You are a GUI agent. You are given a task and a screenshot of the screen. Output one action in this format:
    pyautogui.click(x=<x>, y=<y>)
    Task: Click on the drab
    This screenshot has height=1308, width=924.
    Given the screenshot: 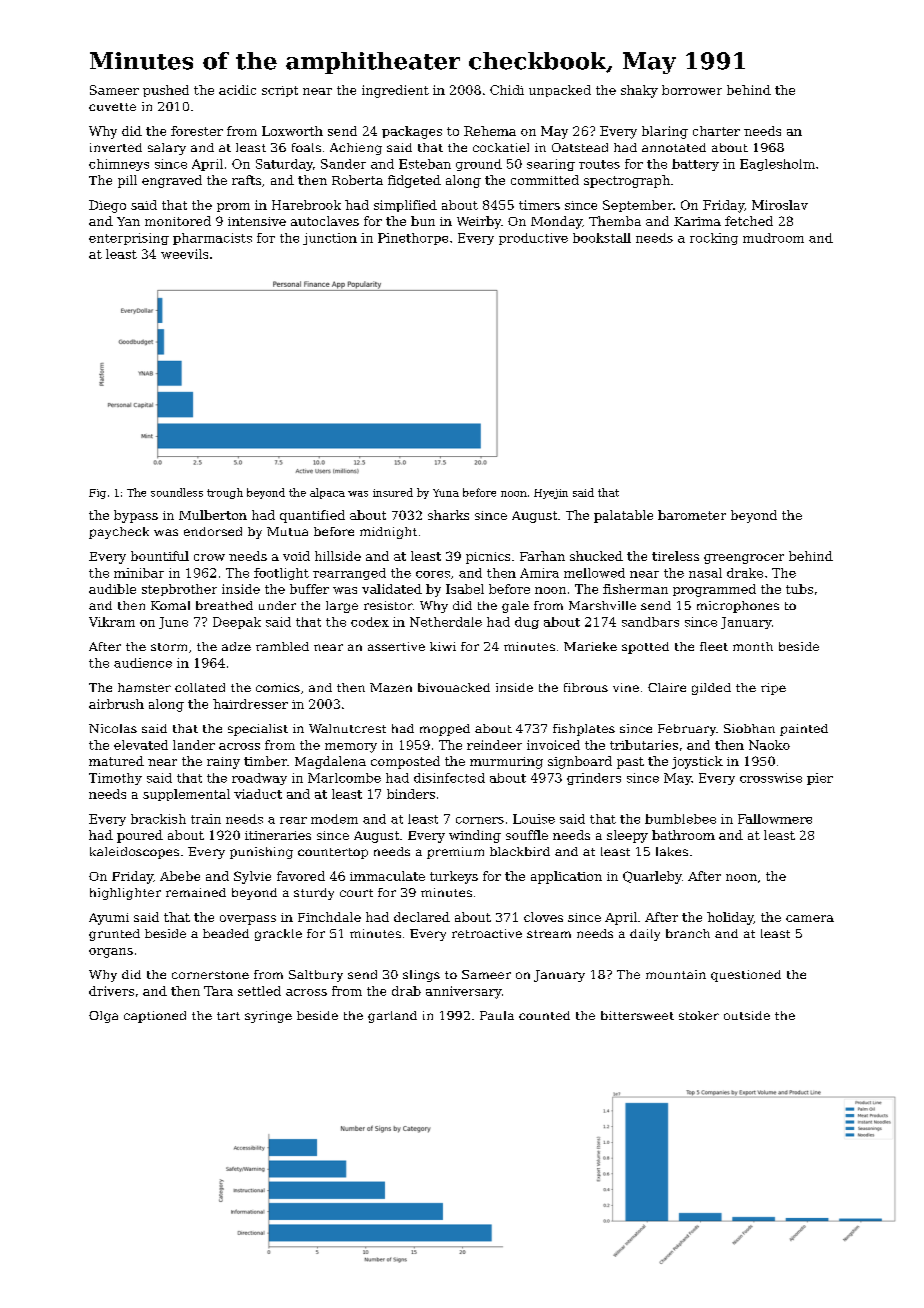 What is the action you would take?
    pyautogui.click(x=406, y=991)
